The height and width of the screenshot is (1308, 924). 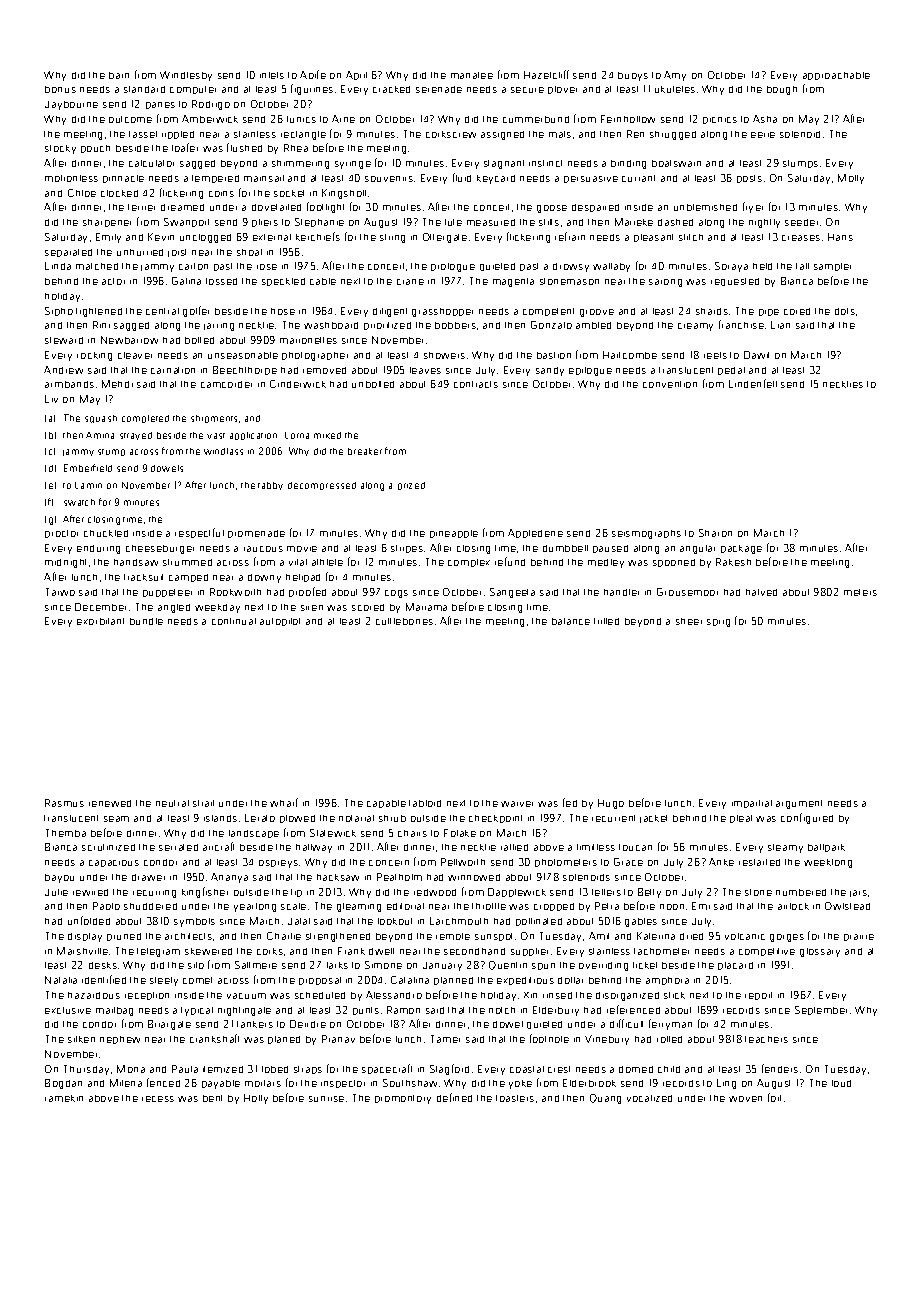 What do you see at coordinates (89, 920) in the screenshot?
I see `unfolded` at bounding box center [89, 920].
